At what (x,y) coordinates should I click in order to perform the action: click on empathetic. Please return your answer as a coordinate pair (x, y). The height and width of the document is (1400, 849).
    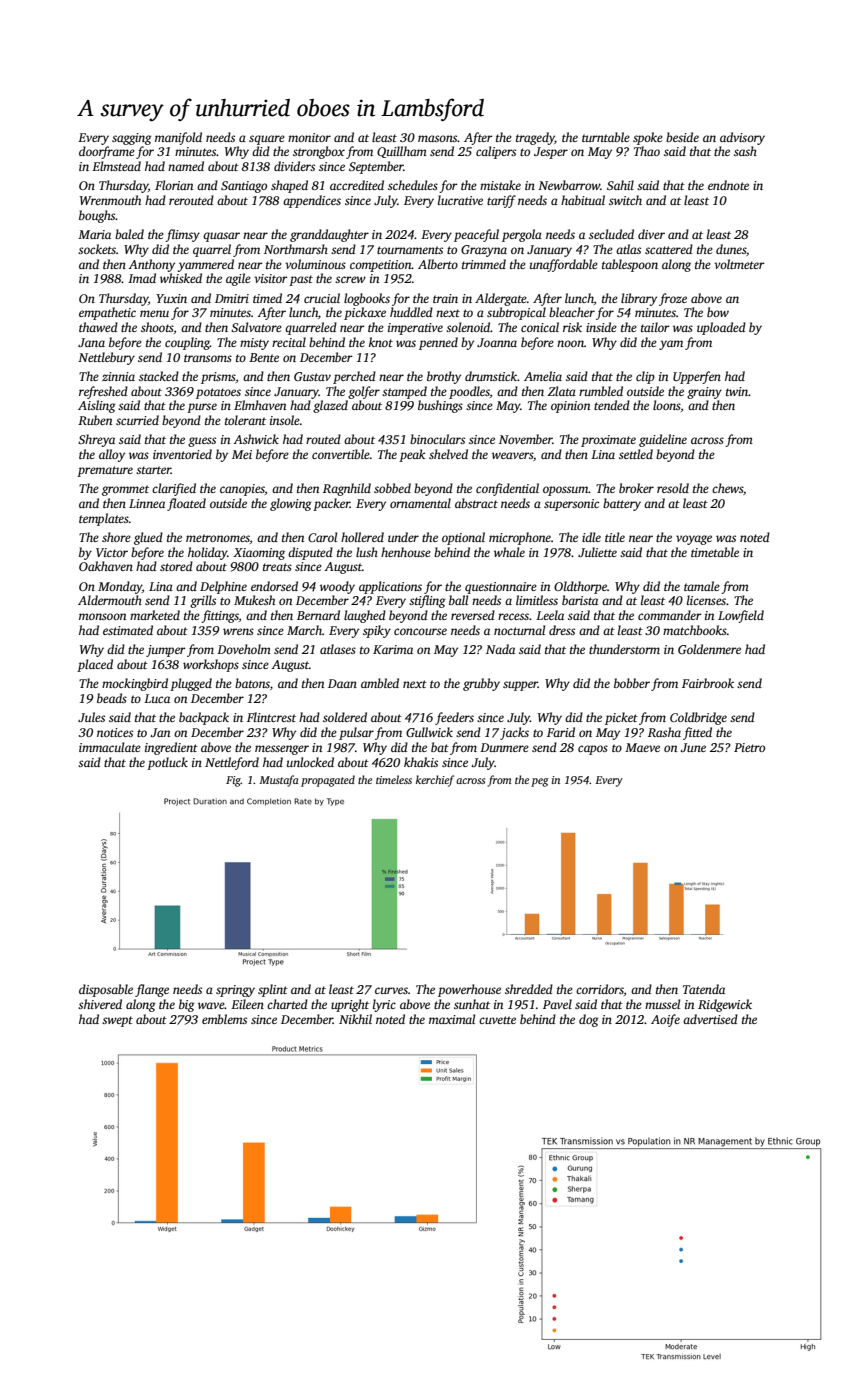
    Looking at the image, I should click on (107, 313).
